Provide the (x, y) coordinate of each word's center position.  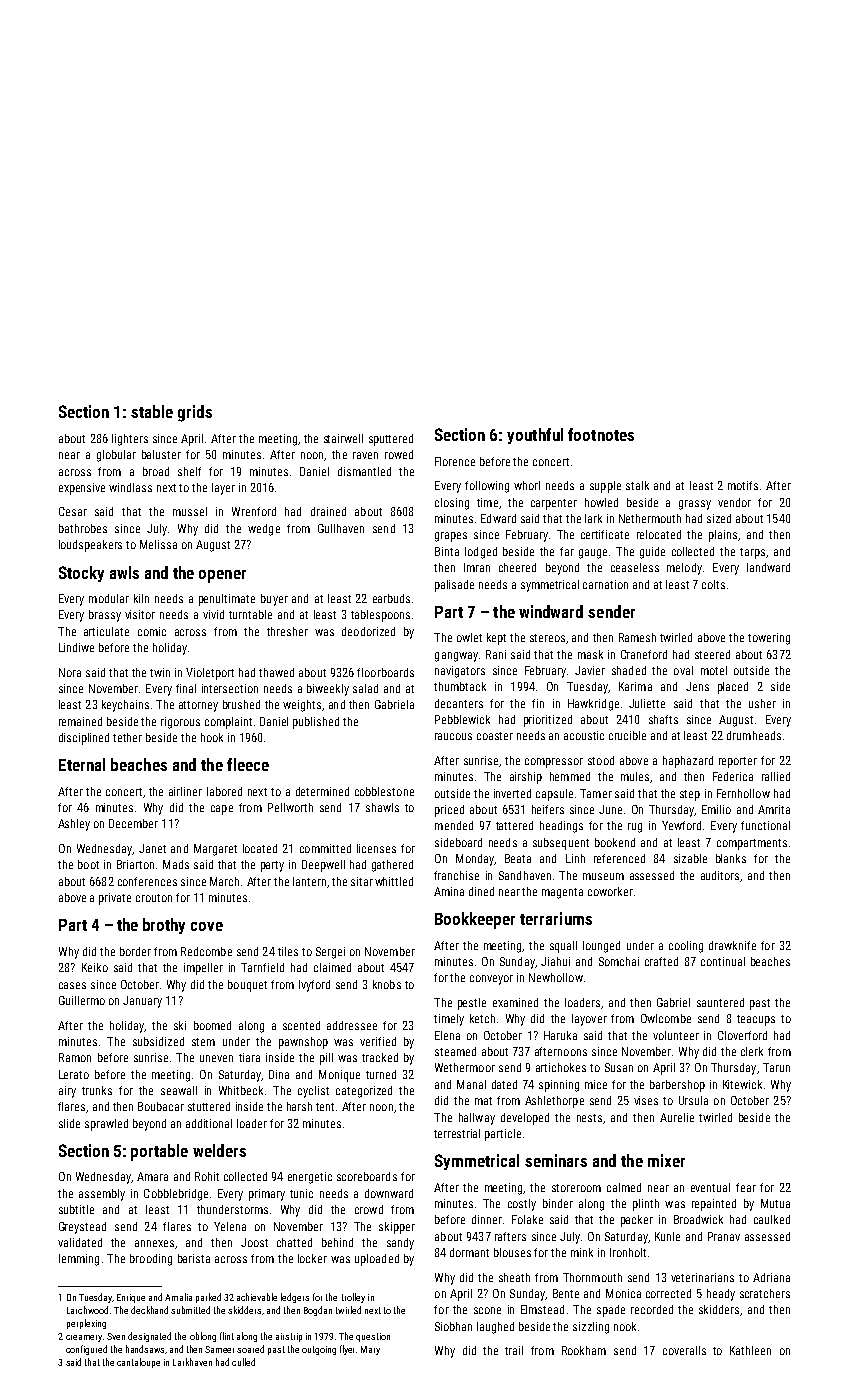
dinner (487, 1219)
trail (514, 1350)
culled (243, 1362)
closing (452, 504)
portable (159, 1152)
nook (625, 1326)
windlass (130, 487)
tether (127, 737)
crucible (627, 735)
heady (721, 1295)
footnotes (601, 434)
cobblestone (384, 791)
